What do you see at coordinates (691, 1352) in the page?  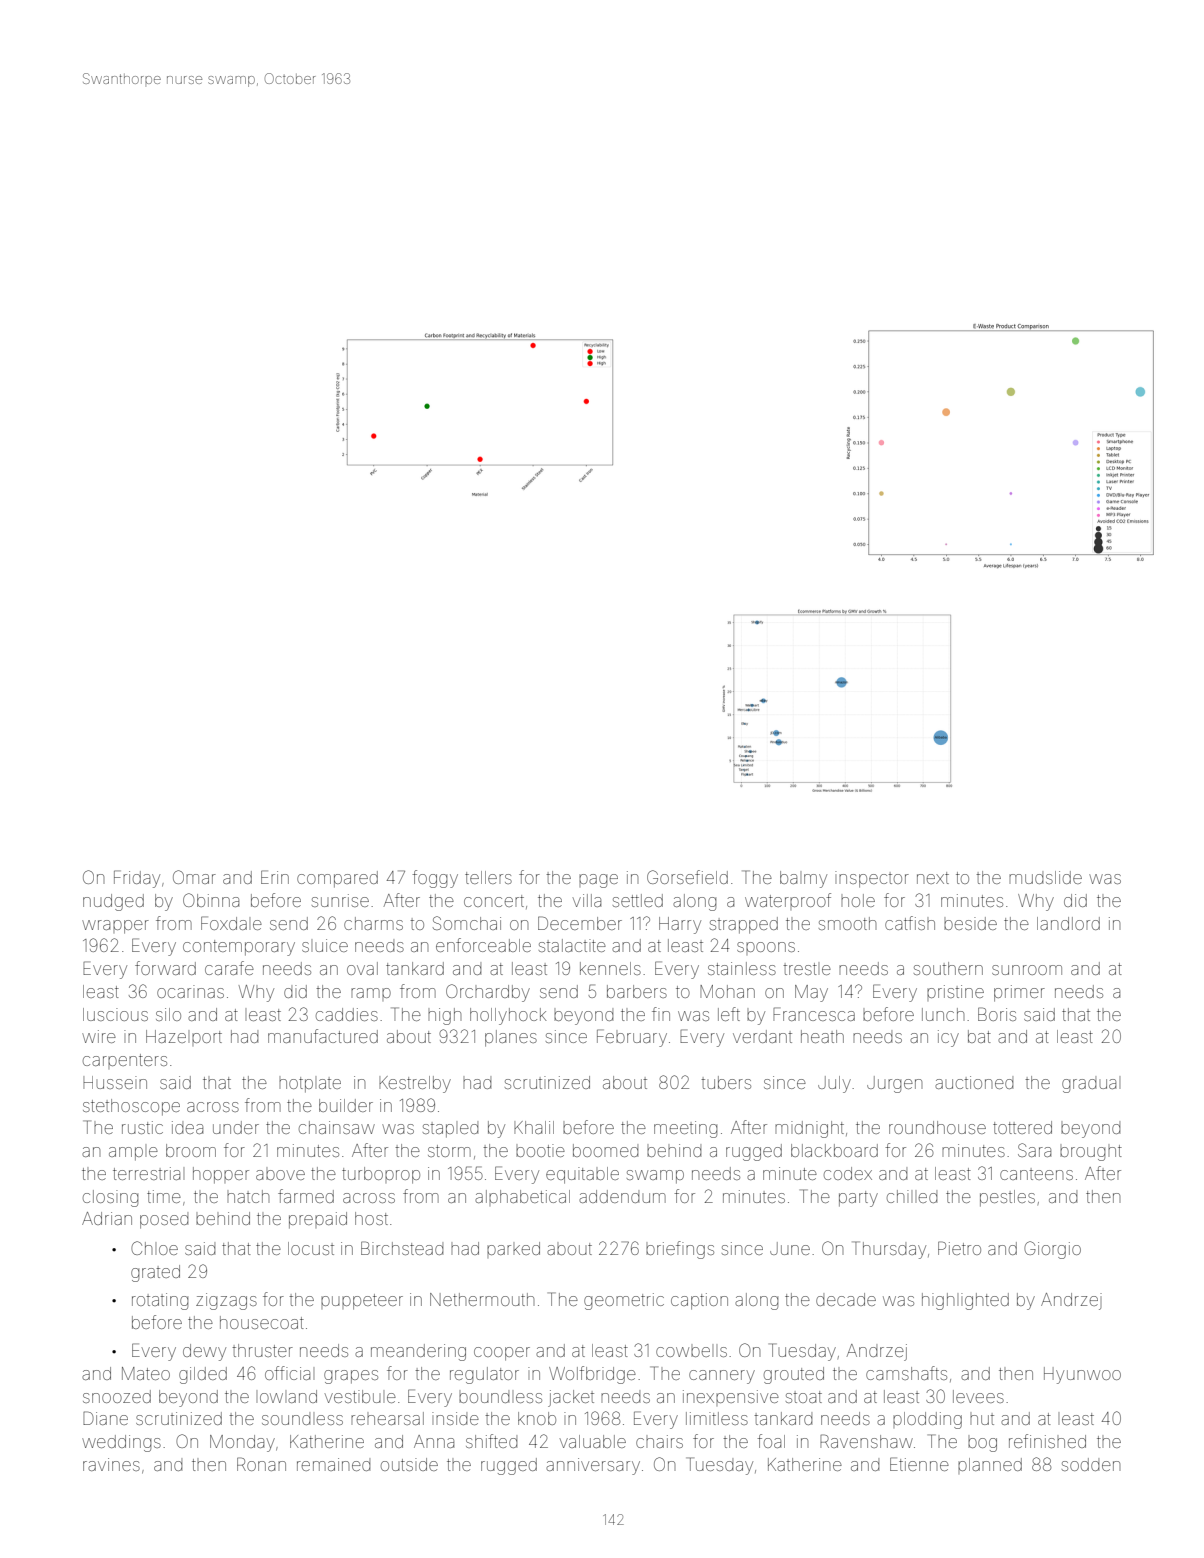 I see `cowbells` at bounding box center [691, 1352].
